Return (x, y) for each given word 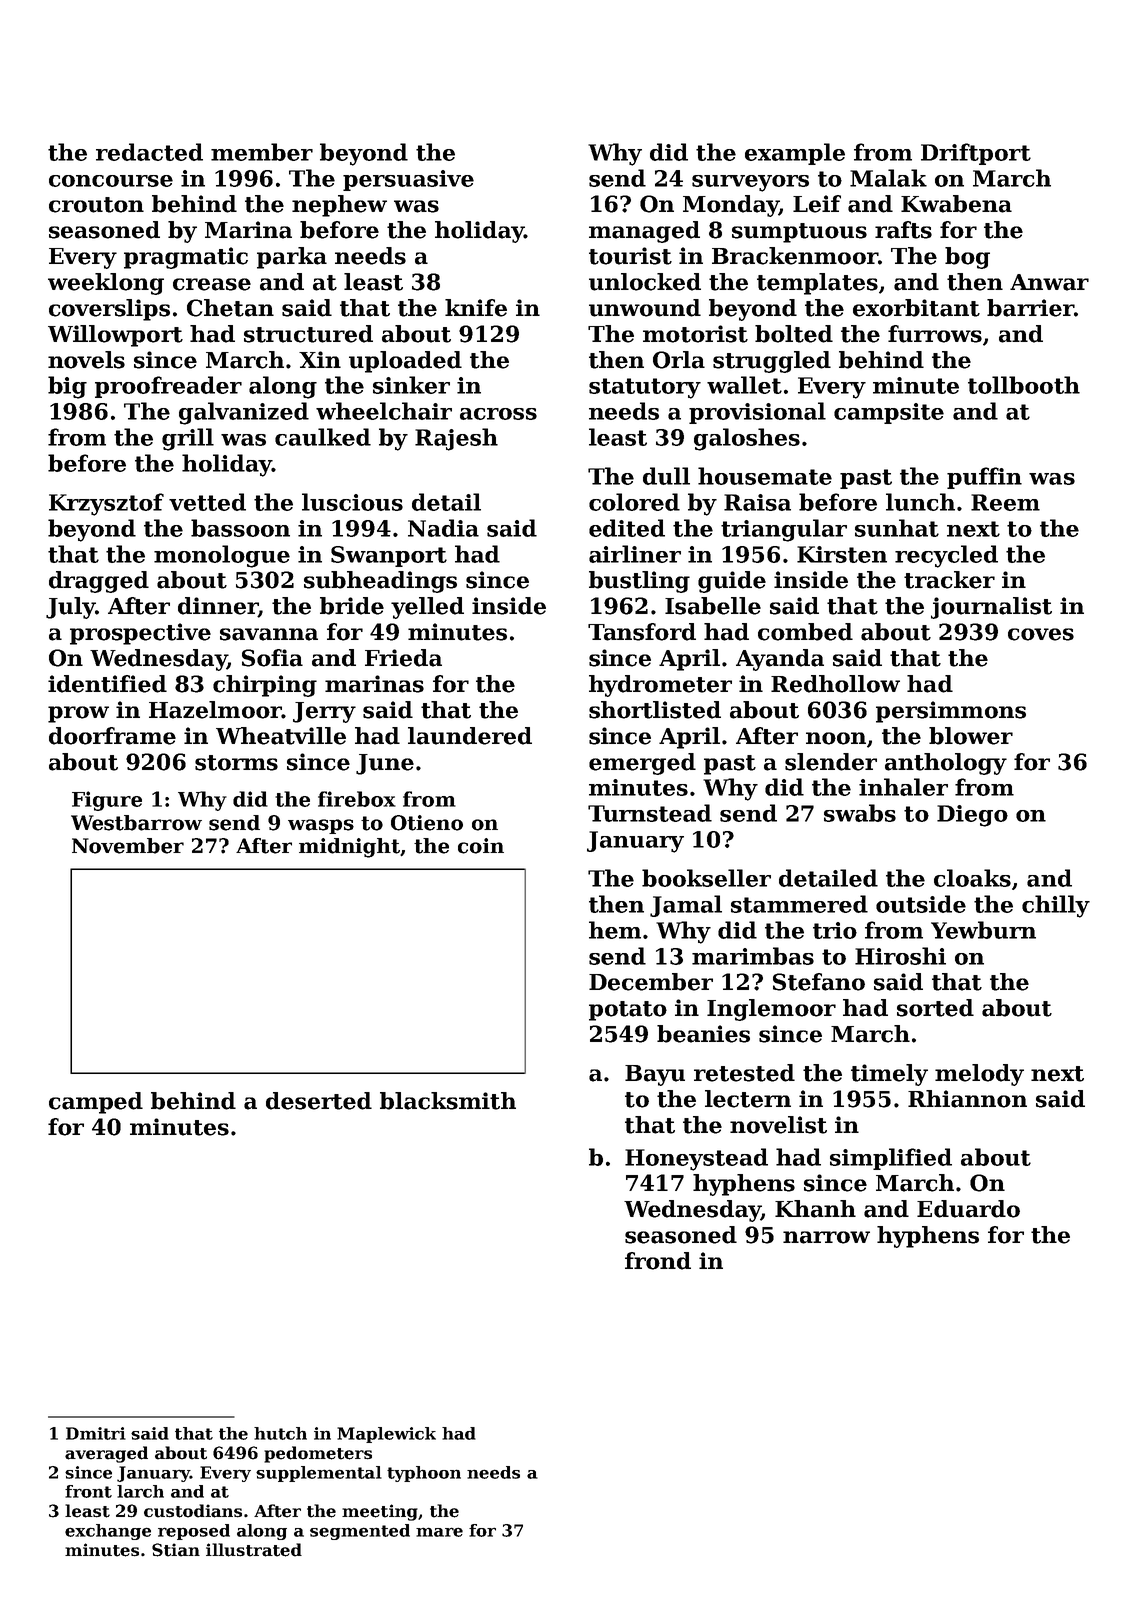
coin (481, 846)
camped (96, 1103)
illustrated (254, 1550)
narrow (826, 1237)
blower (971, 736)
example (795, 154)
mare (439, 1532)
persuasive (408, 180)
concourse (111, 181)
